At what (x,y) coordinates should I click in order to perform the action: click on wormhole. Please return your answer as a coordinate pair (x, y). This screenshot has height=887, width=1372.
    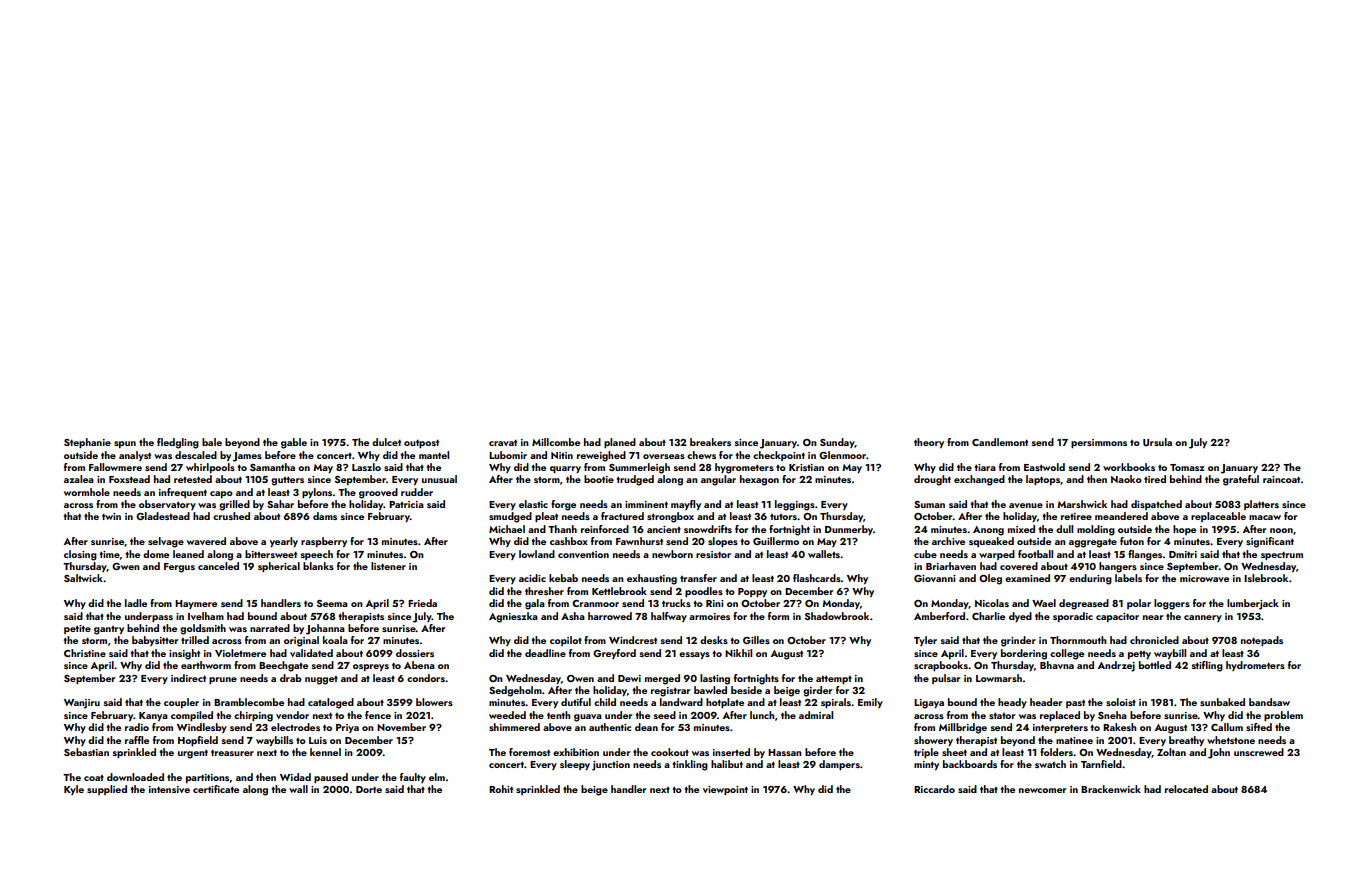
    Looking at the image, I should click on (87, 492).
